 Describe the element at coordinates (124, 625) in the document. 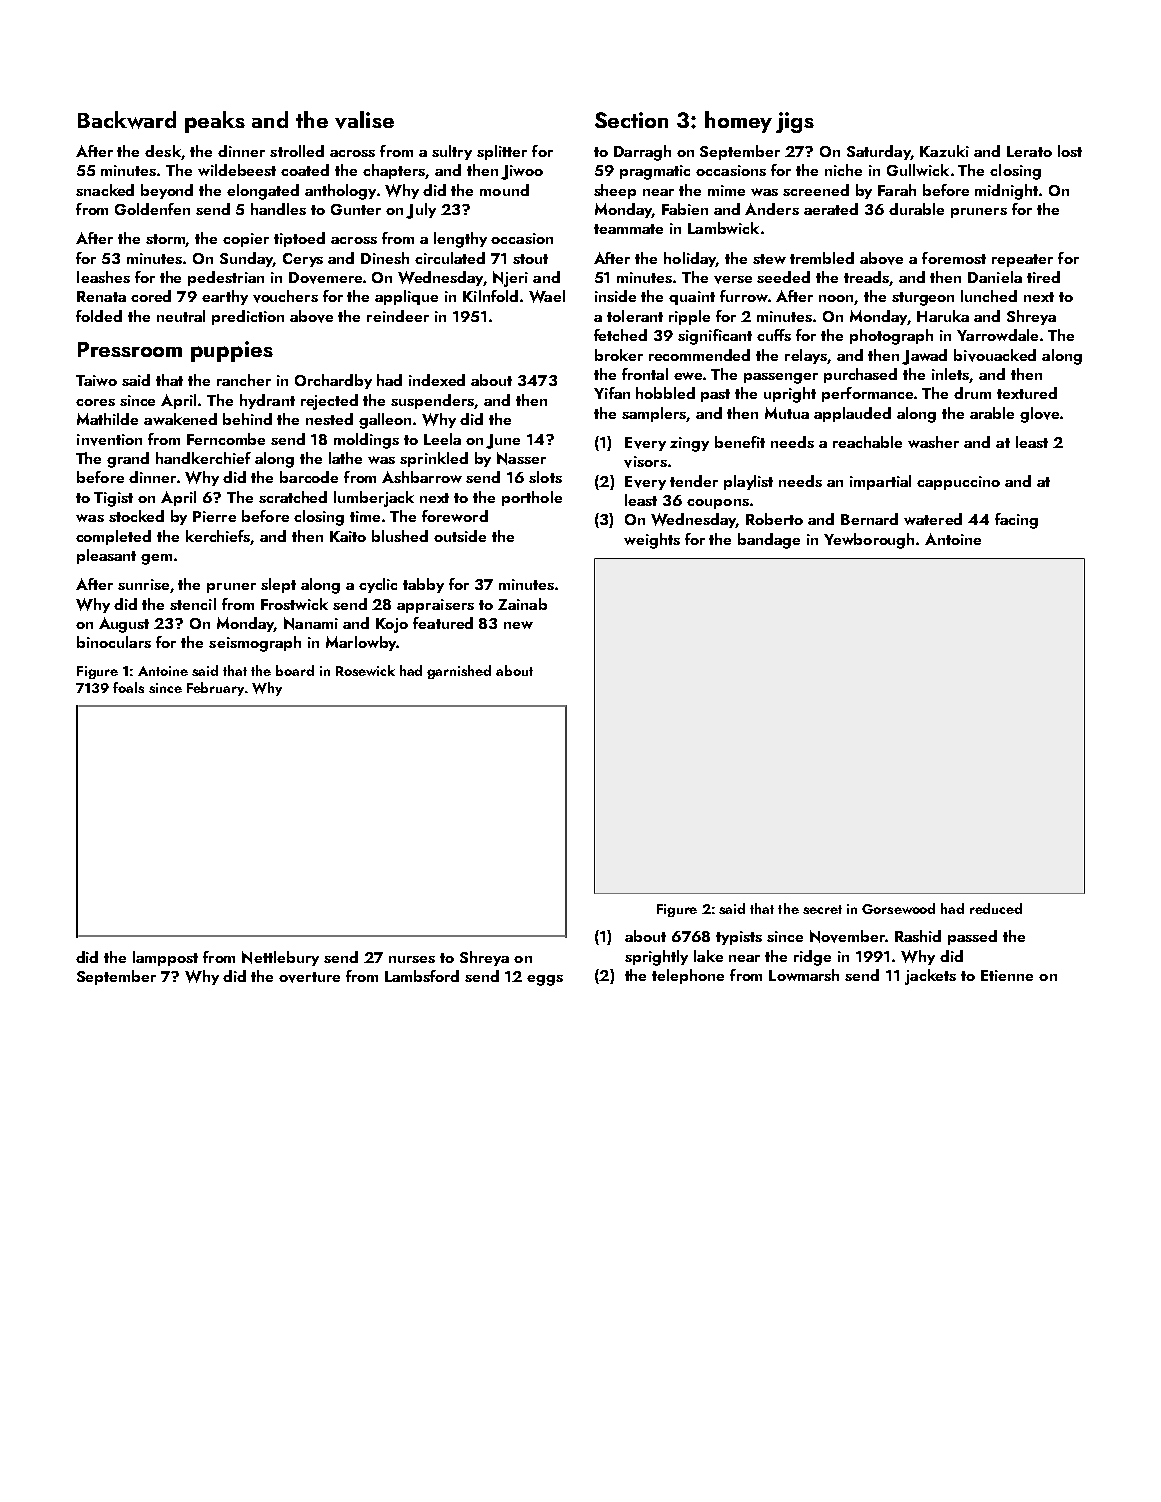

I see `August` at that location.
